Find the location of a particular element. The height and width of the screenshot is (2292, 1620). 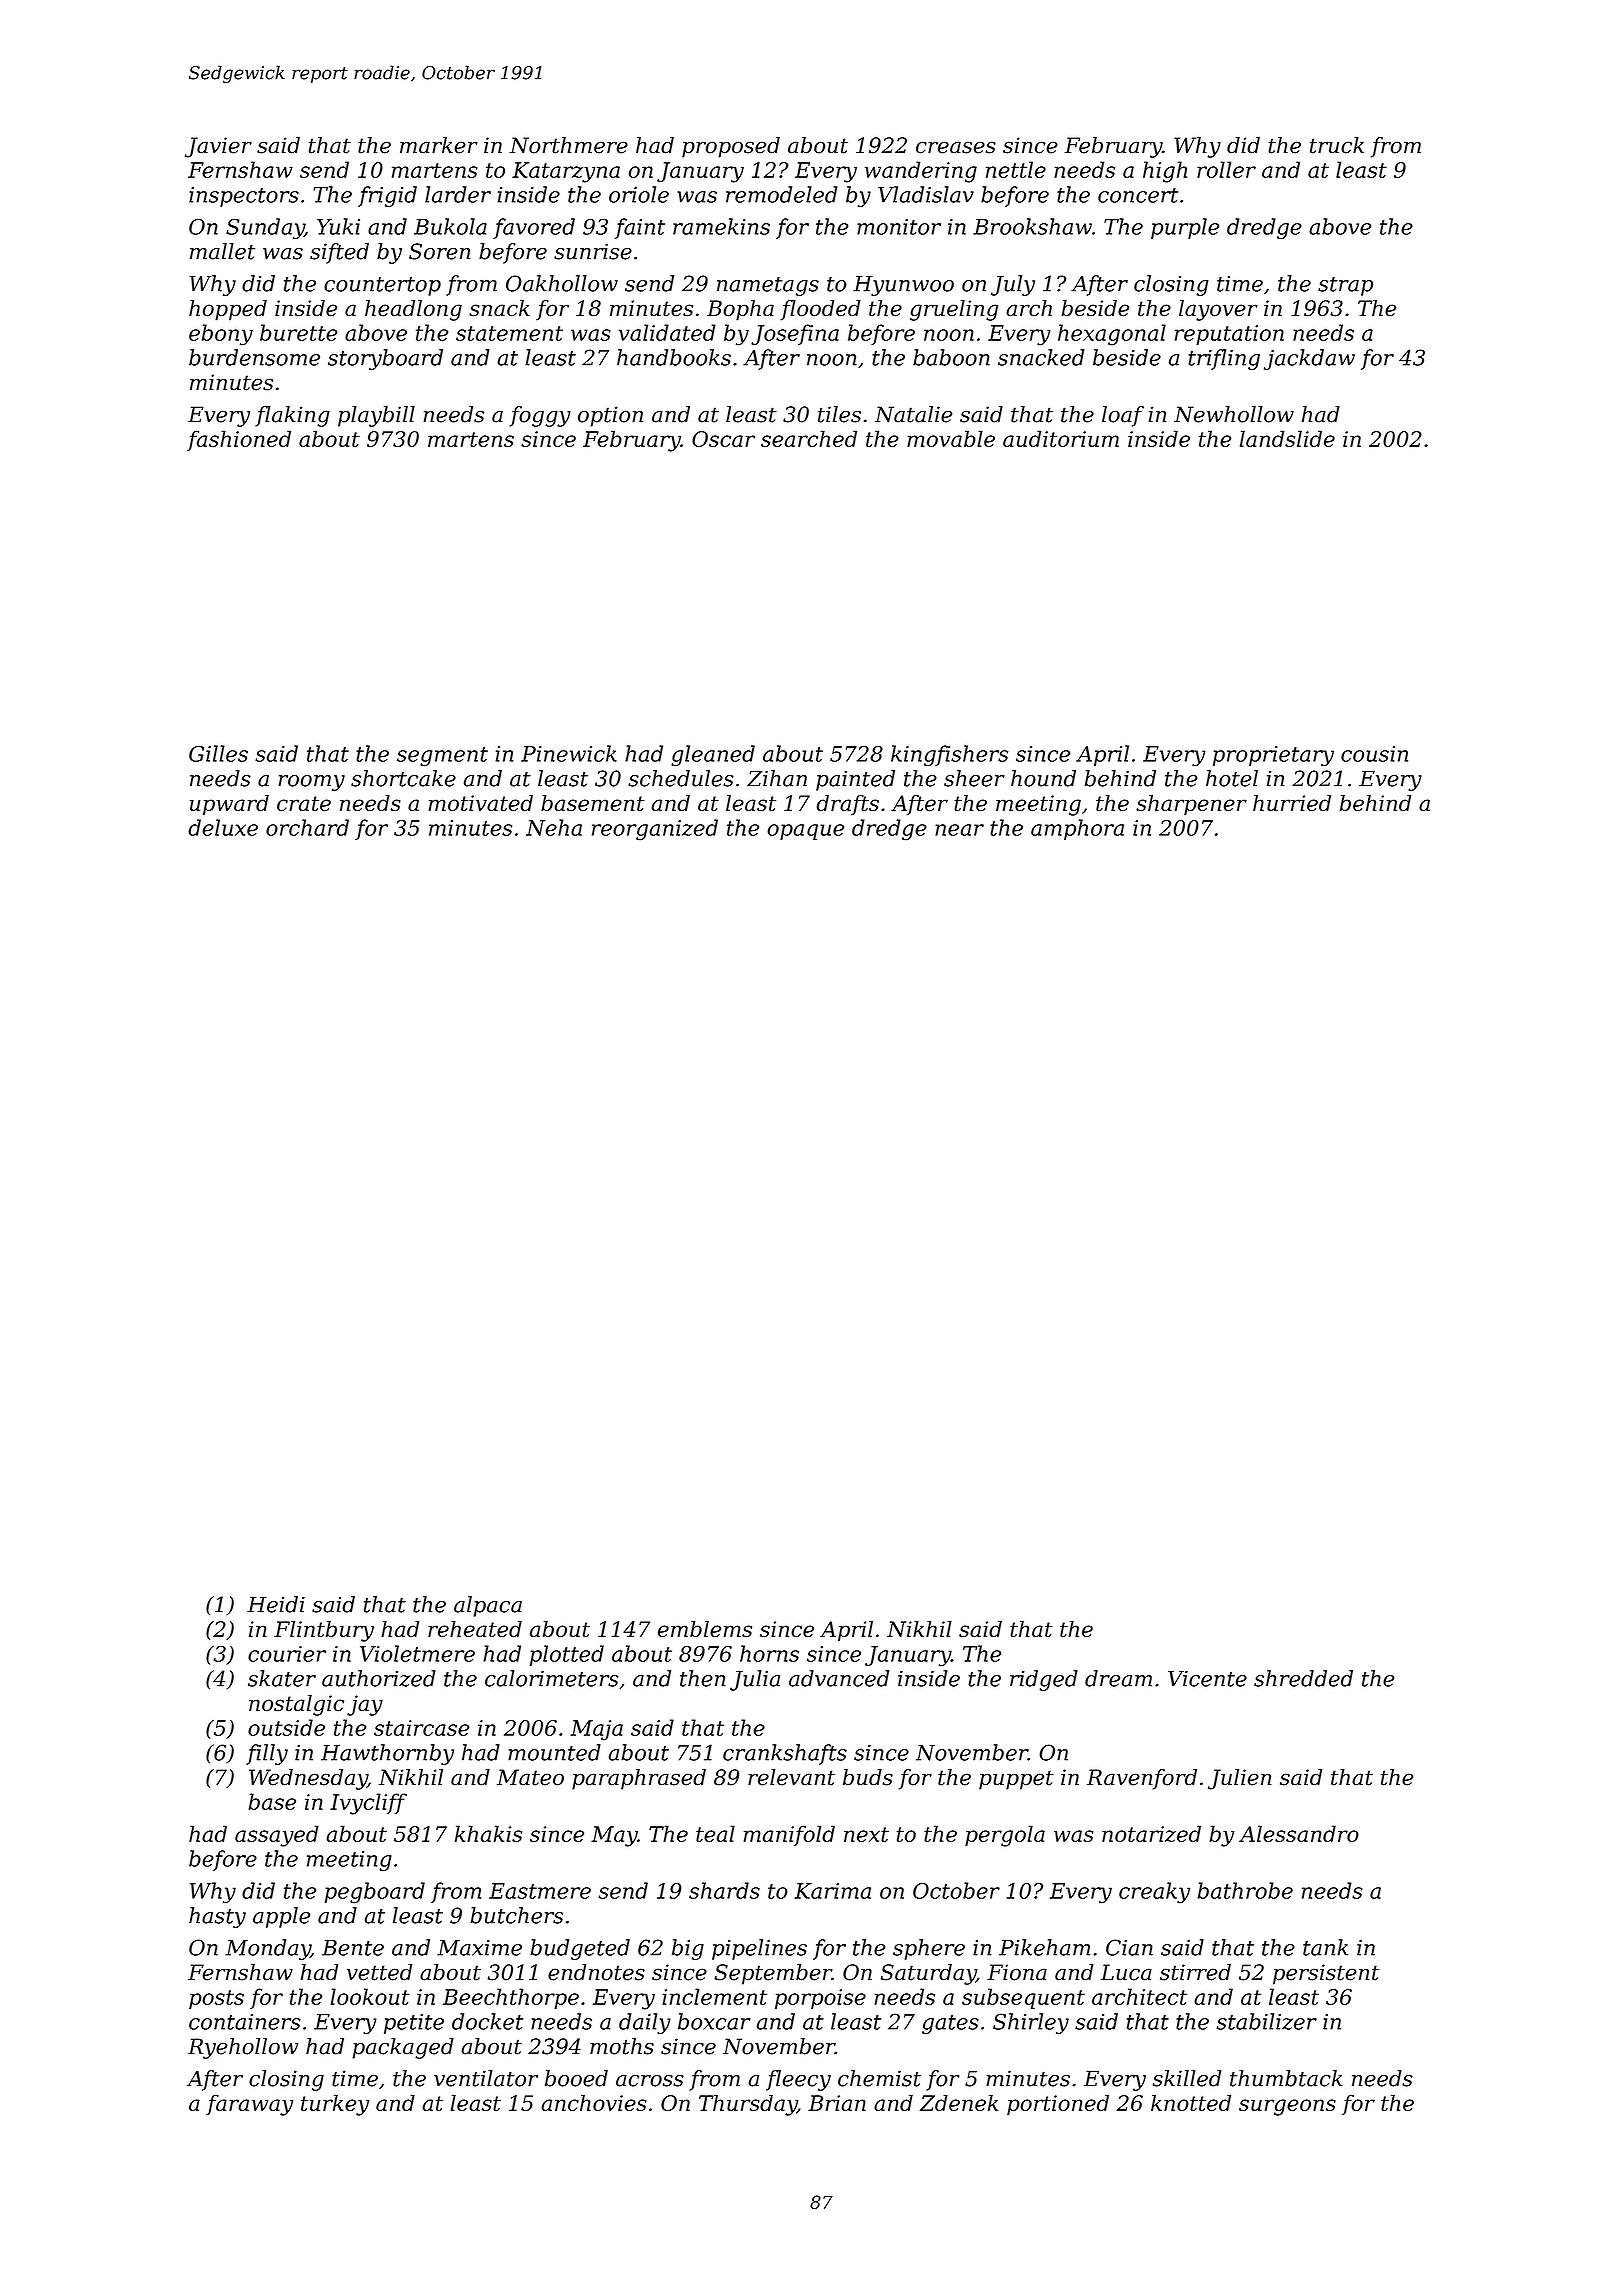

Javier is located at coordinates (218, 147).
